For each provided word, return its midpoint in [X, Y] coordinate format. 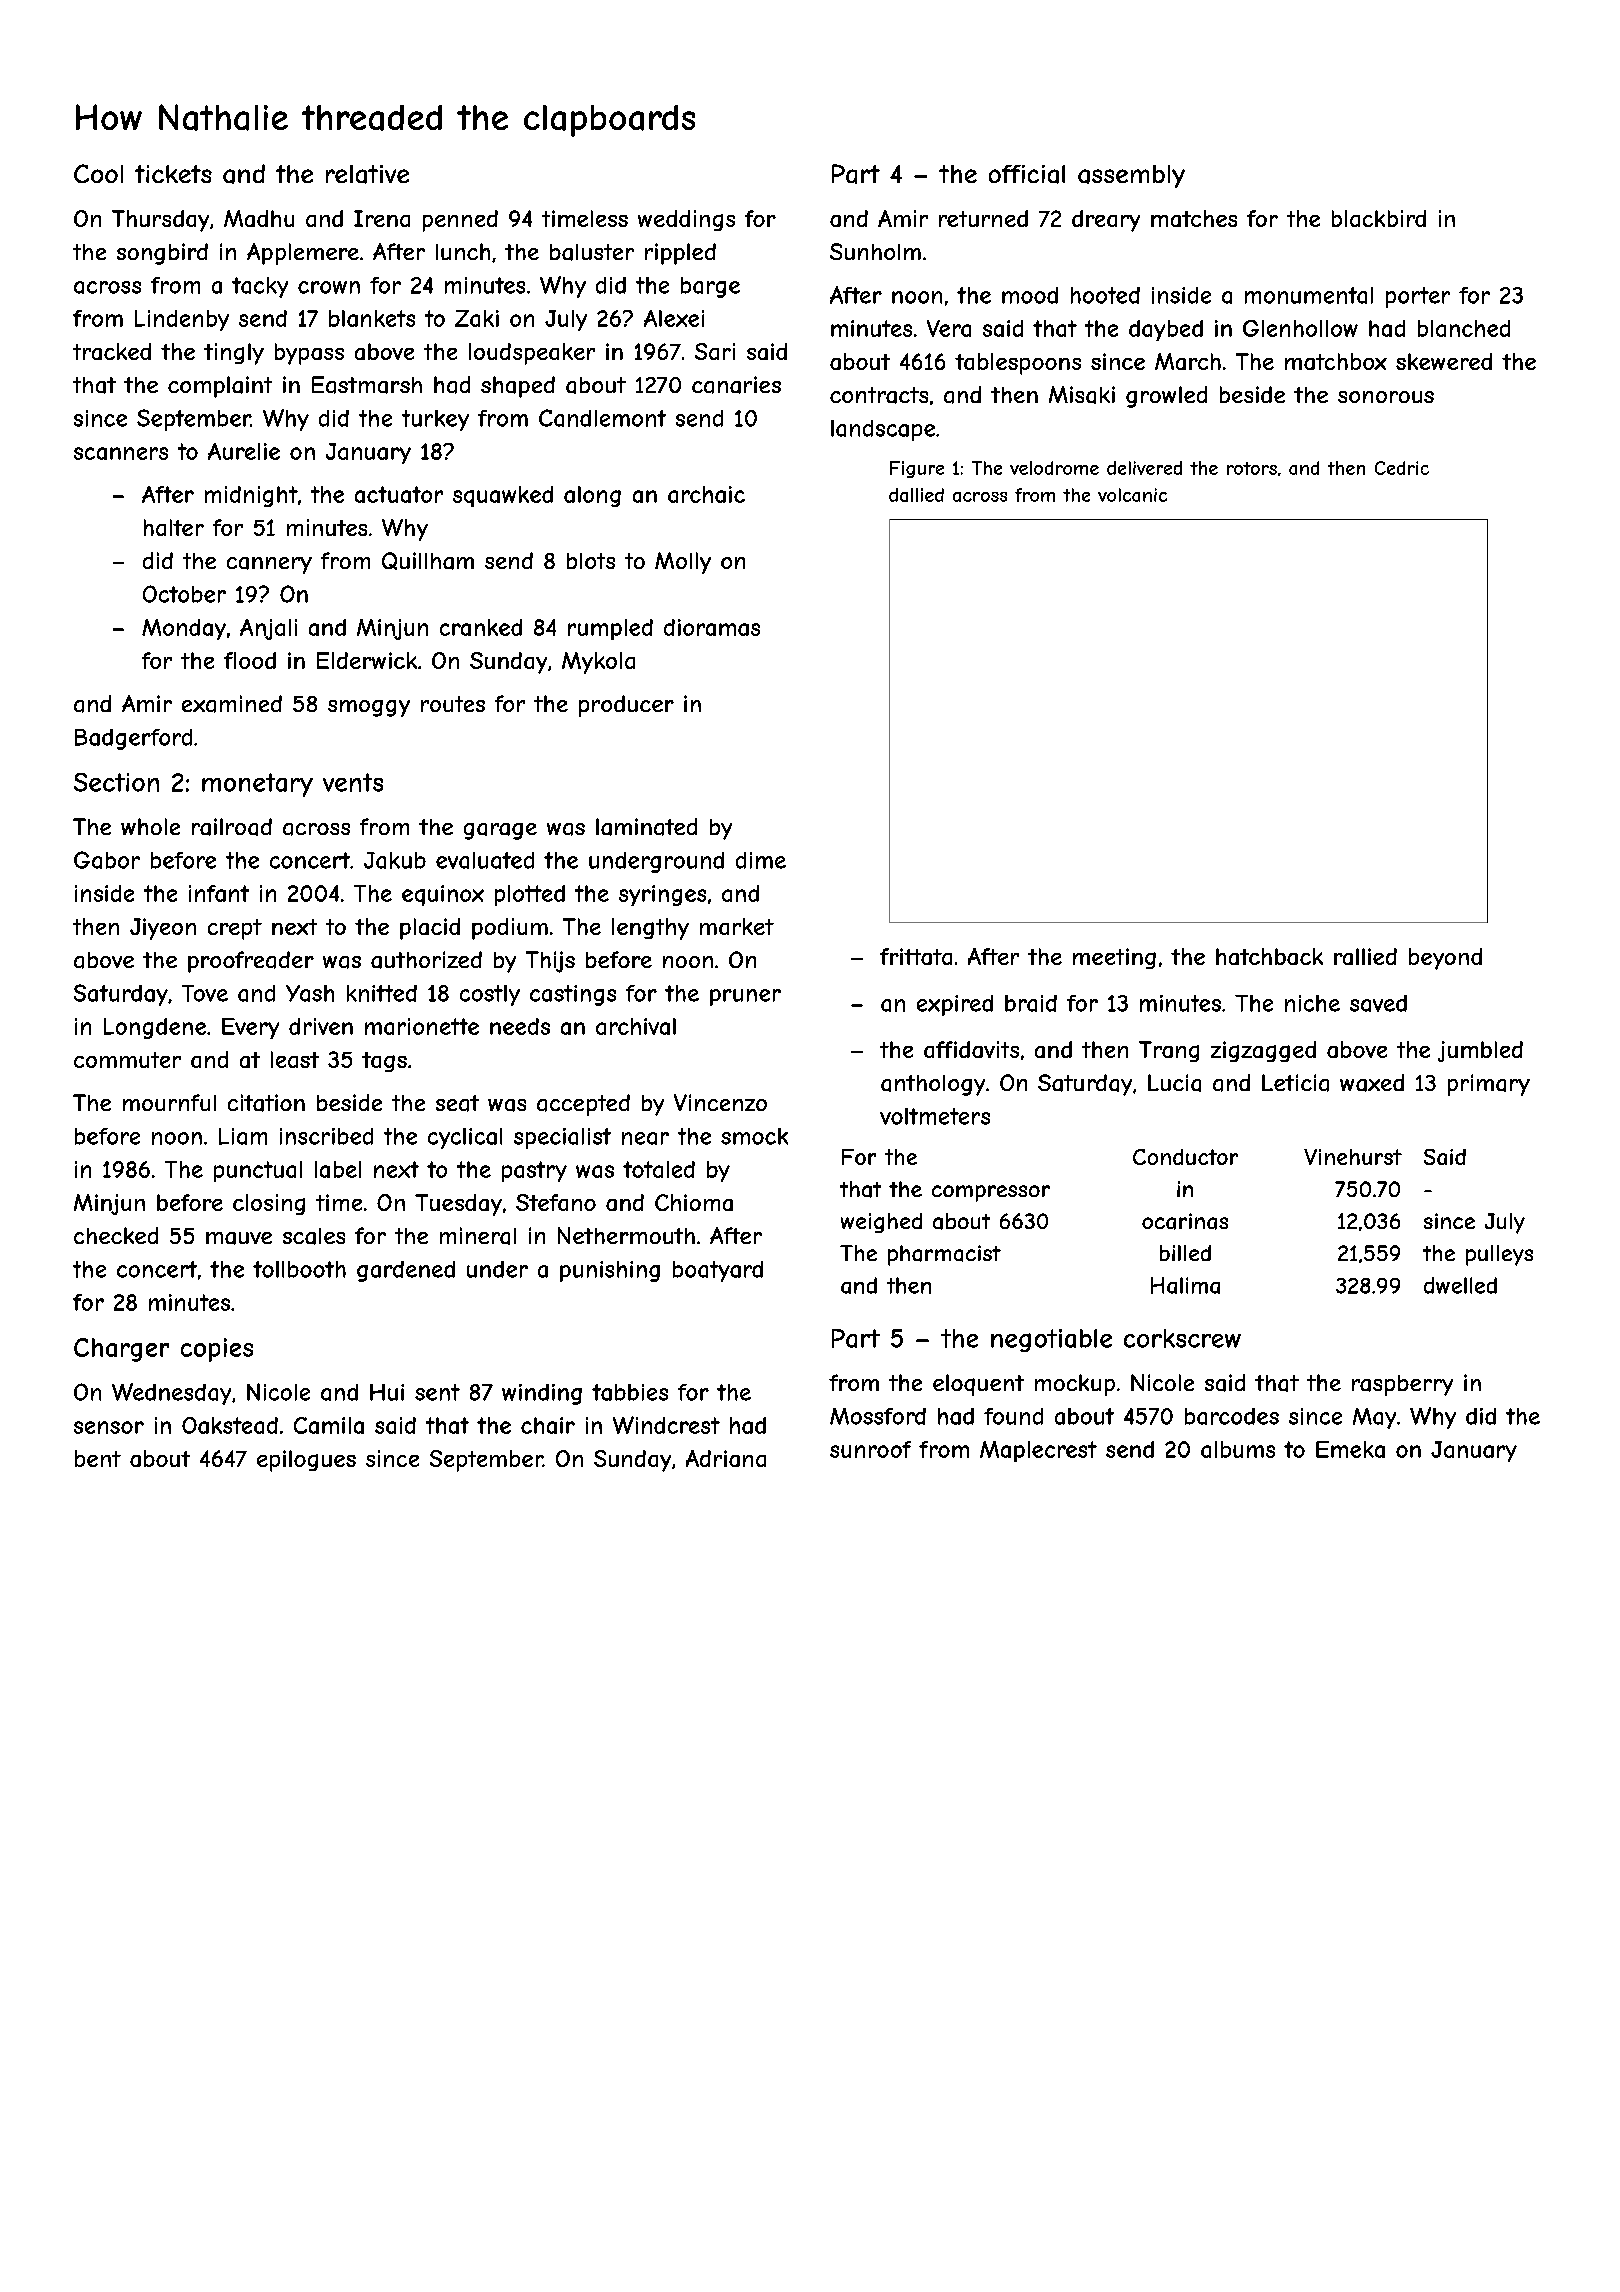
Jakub [395, 860]
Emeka [1350, 1449]
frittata [916, 956]
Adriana [726, 1458]
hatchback [1269, 956]
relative [367, 174]
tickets [173, 174]
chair [548, 1425]
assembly [1131, 176]
